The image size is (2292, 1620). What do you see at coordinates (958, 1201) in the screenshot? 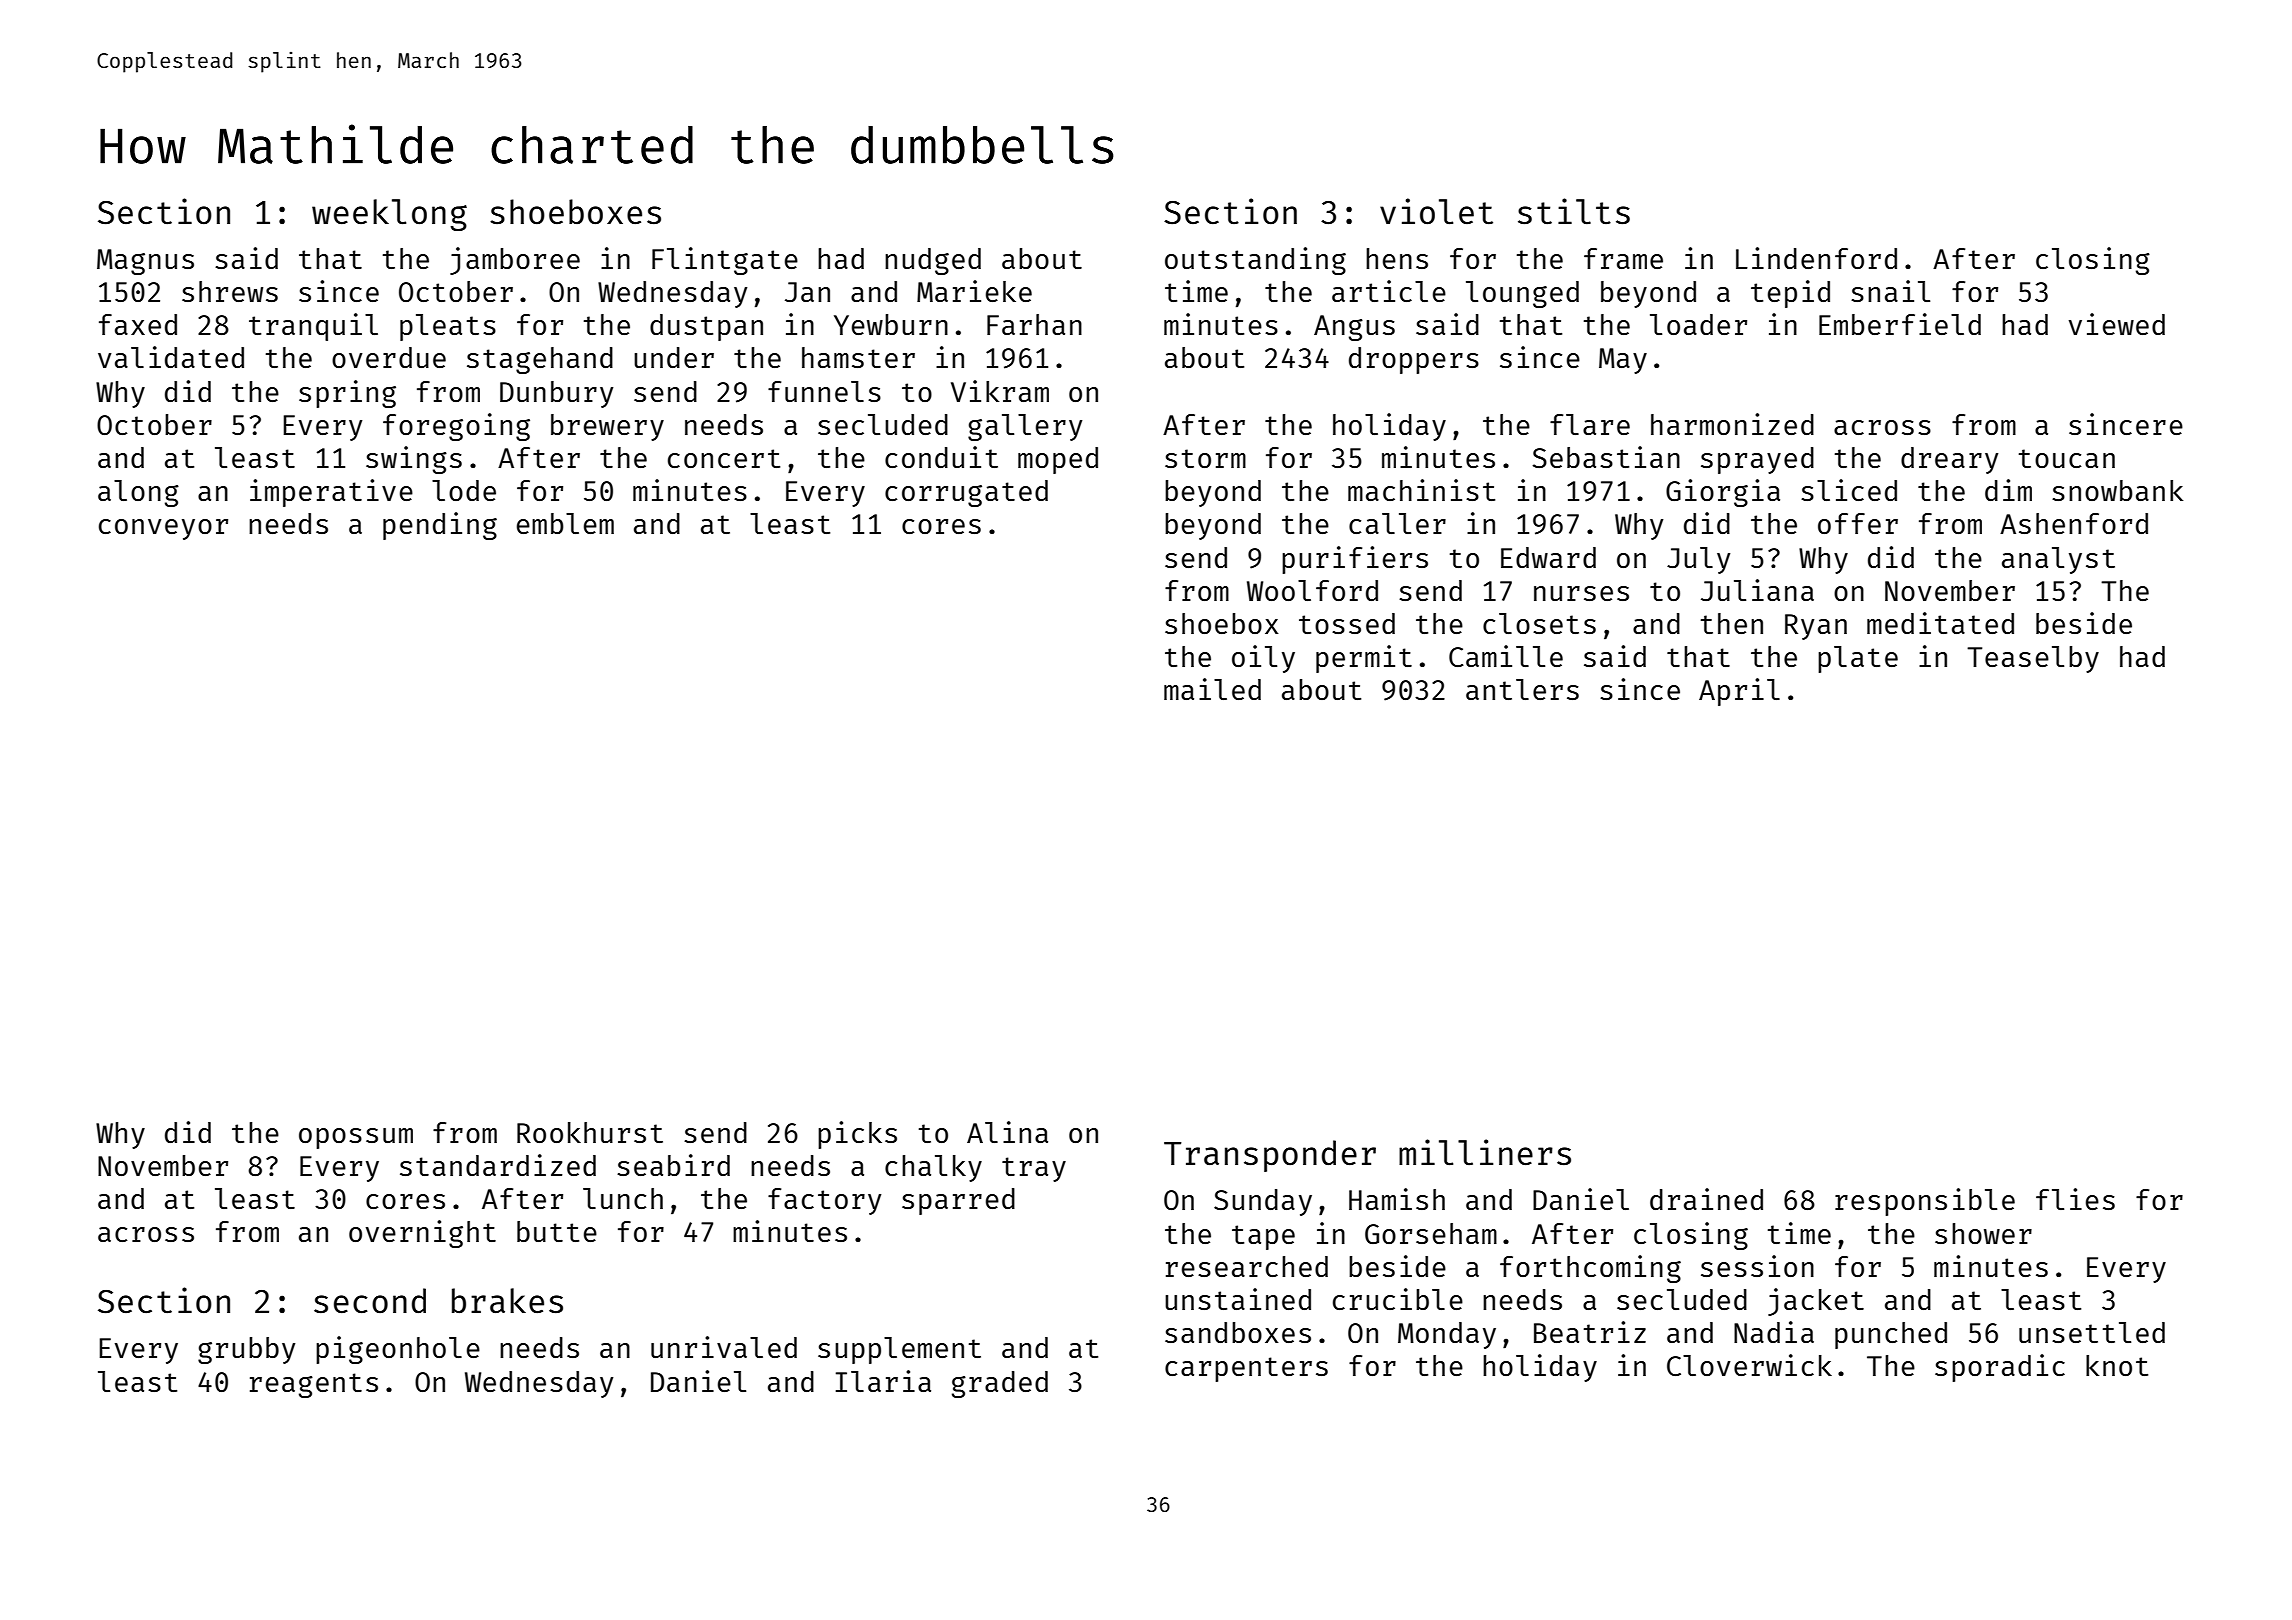
I see `sparred` at bounding box center [958, 1201].
